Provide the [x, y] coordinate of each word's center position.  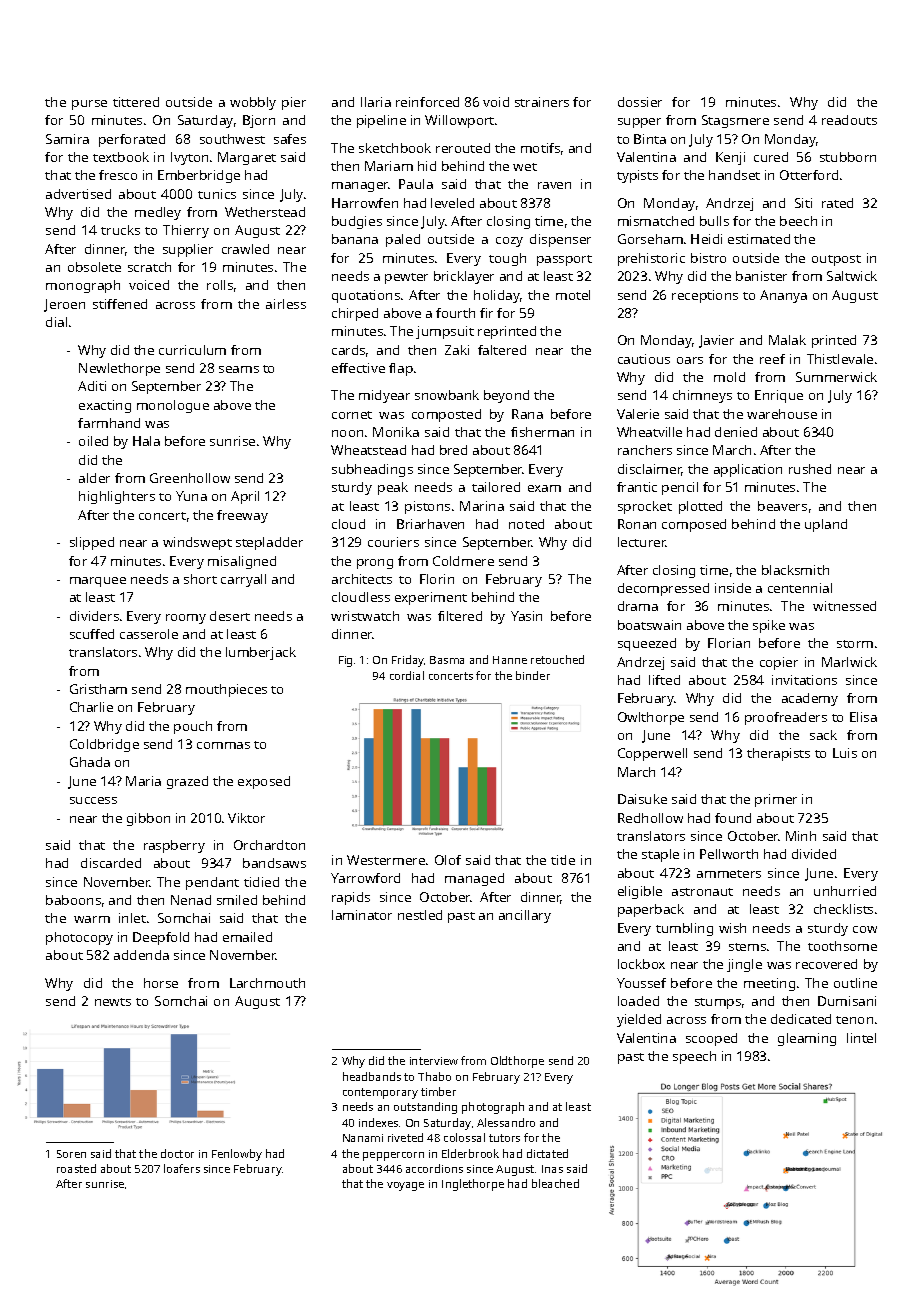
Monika [396, 432]
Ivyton [189, 158]
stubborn [848, 157]
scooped [711, 1039]
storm [855, 644]
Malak [787, 340]
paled [403, 240]
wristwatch [365, 616]
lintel [861, 1038]
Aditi [92, 386]
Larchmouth [267, 983]
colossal [464, 1137]
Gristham [98, 689]
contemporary [380, 1093]
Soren [71, 1154]
